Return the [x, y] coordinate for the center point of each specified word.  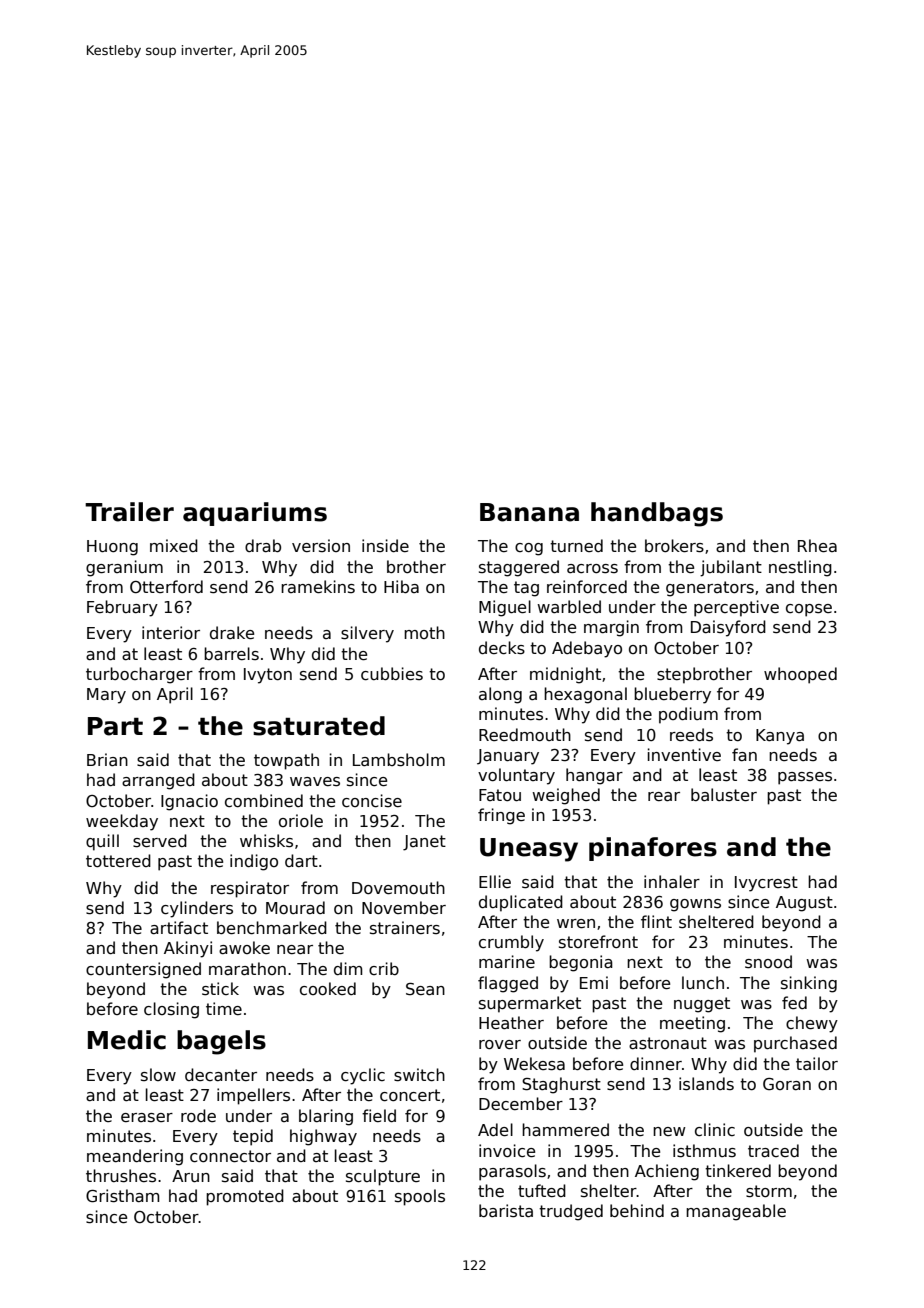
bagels [221, 1042]
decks [502, 648]
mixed [174, 545]
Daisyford [728, 628]
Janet [424, 843]
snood [768, 962]
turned [576, 545]
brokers [674, 546]
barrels [231, 653]
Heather [511, 1022]
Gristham [123, 1196]
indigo [254, 862]
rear [664, 796]
